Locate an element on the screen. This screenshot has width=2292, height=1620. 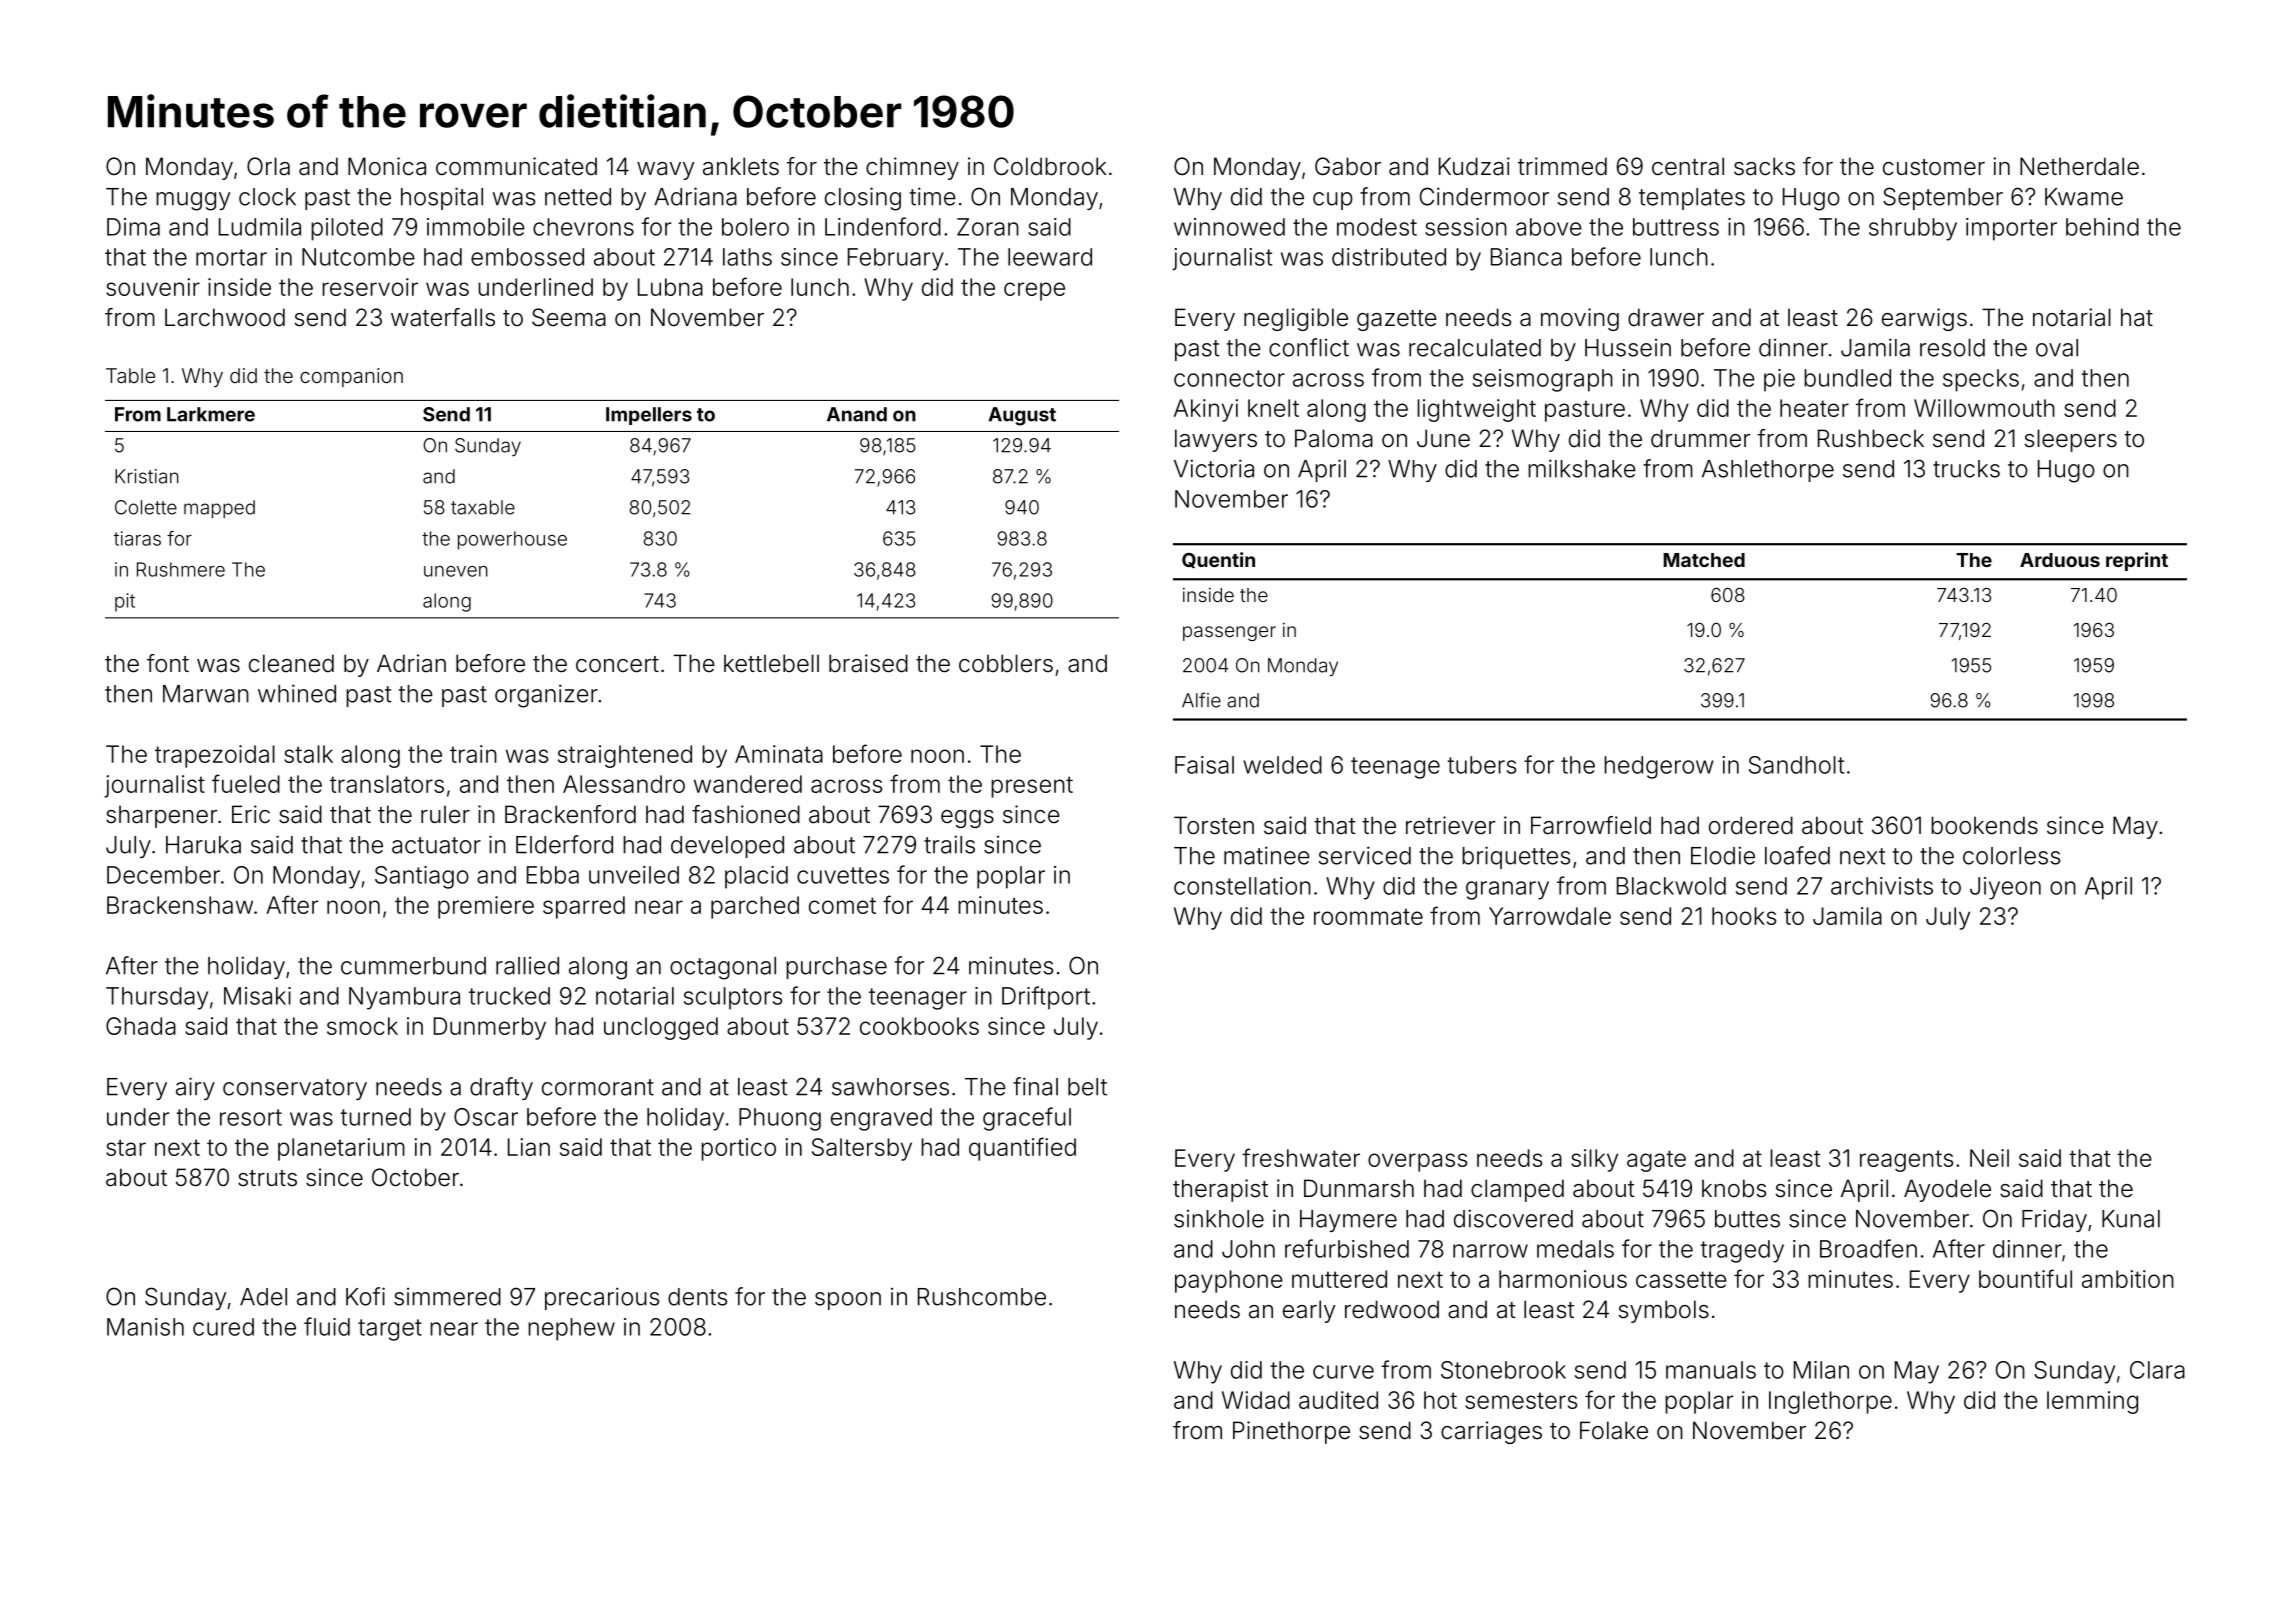
Pinethorpe is located at coordinates (1291, 1432).
